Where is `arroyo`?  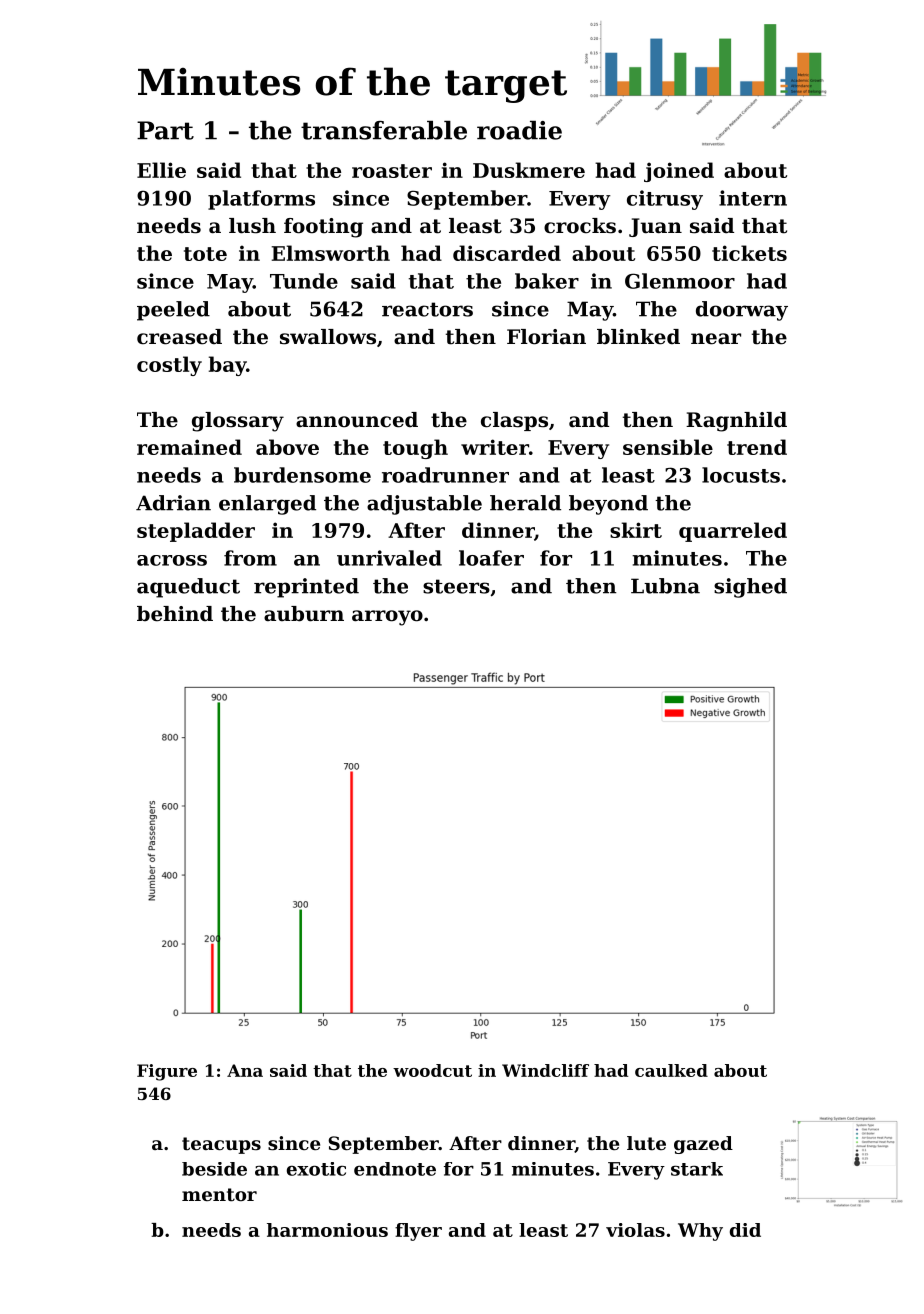 arroyo is located at coordinates (387, 618).
